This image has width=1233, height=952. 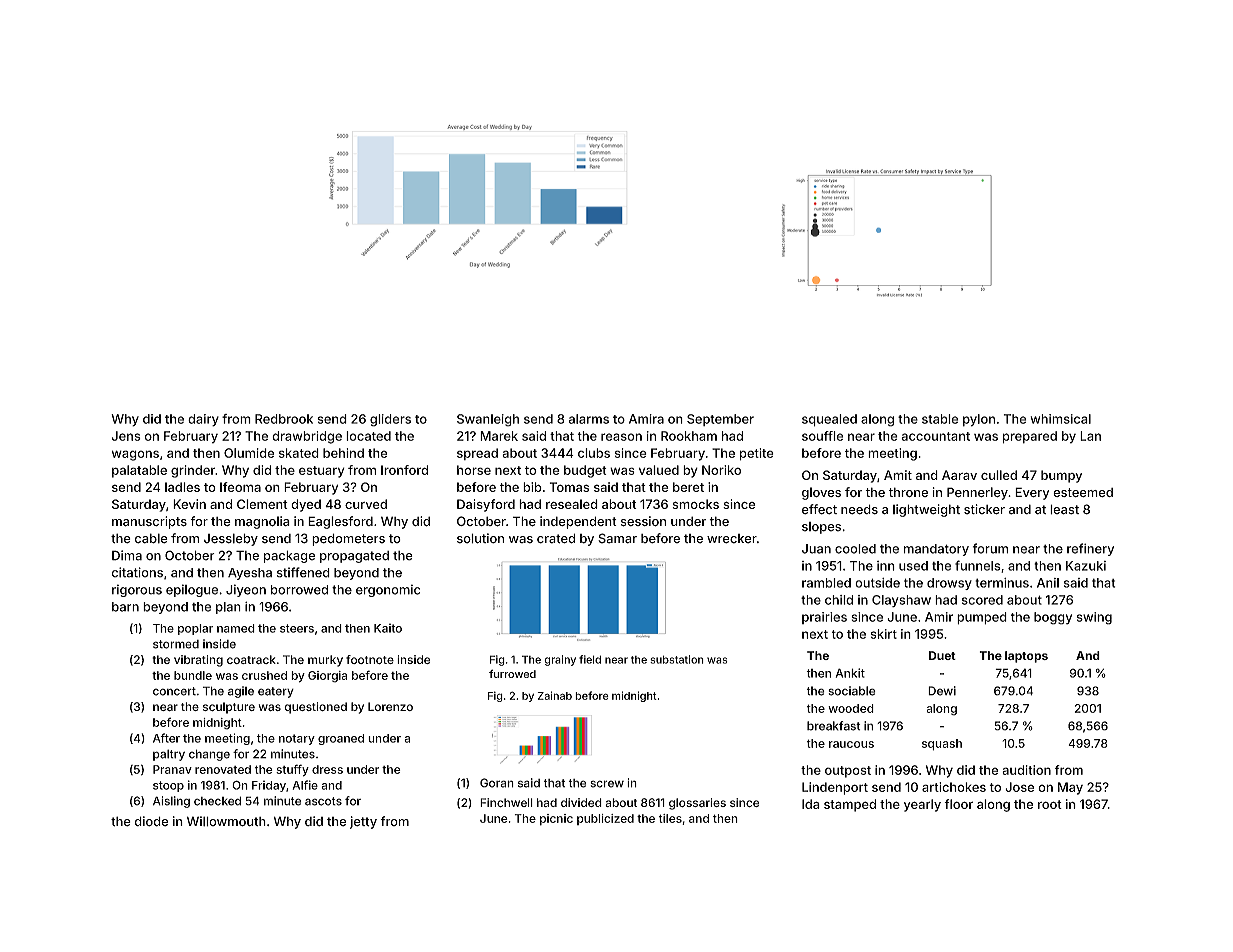 What do you see at coordinates (554, 695) in the image?
I see `Zainab` at bounding box center [554, 695].
